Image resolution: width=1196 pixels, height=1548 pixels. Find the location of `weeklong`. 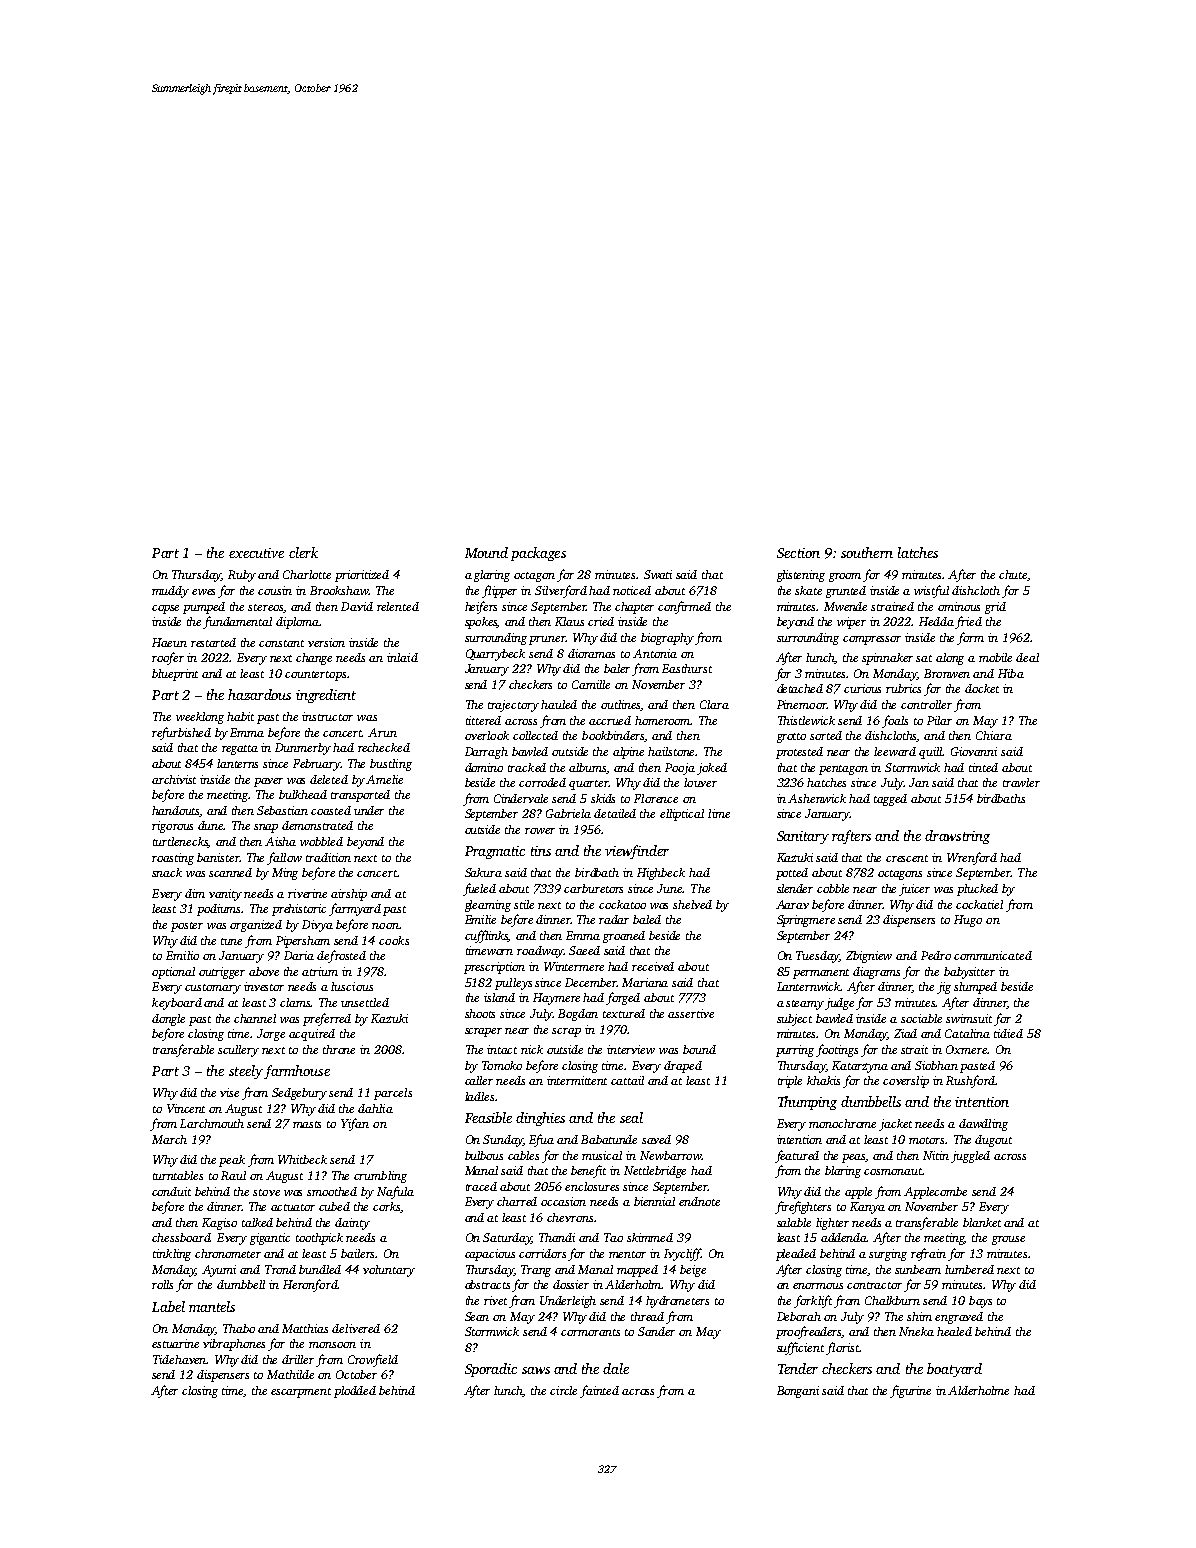

weeklong is located at coordinates (200, 718).
